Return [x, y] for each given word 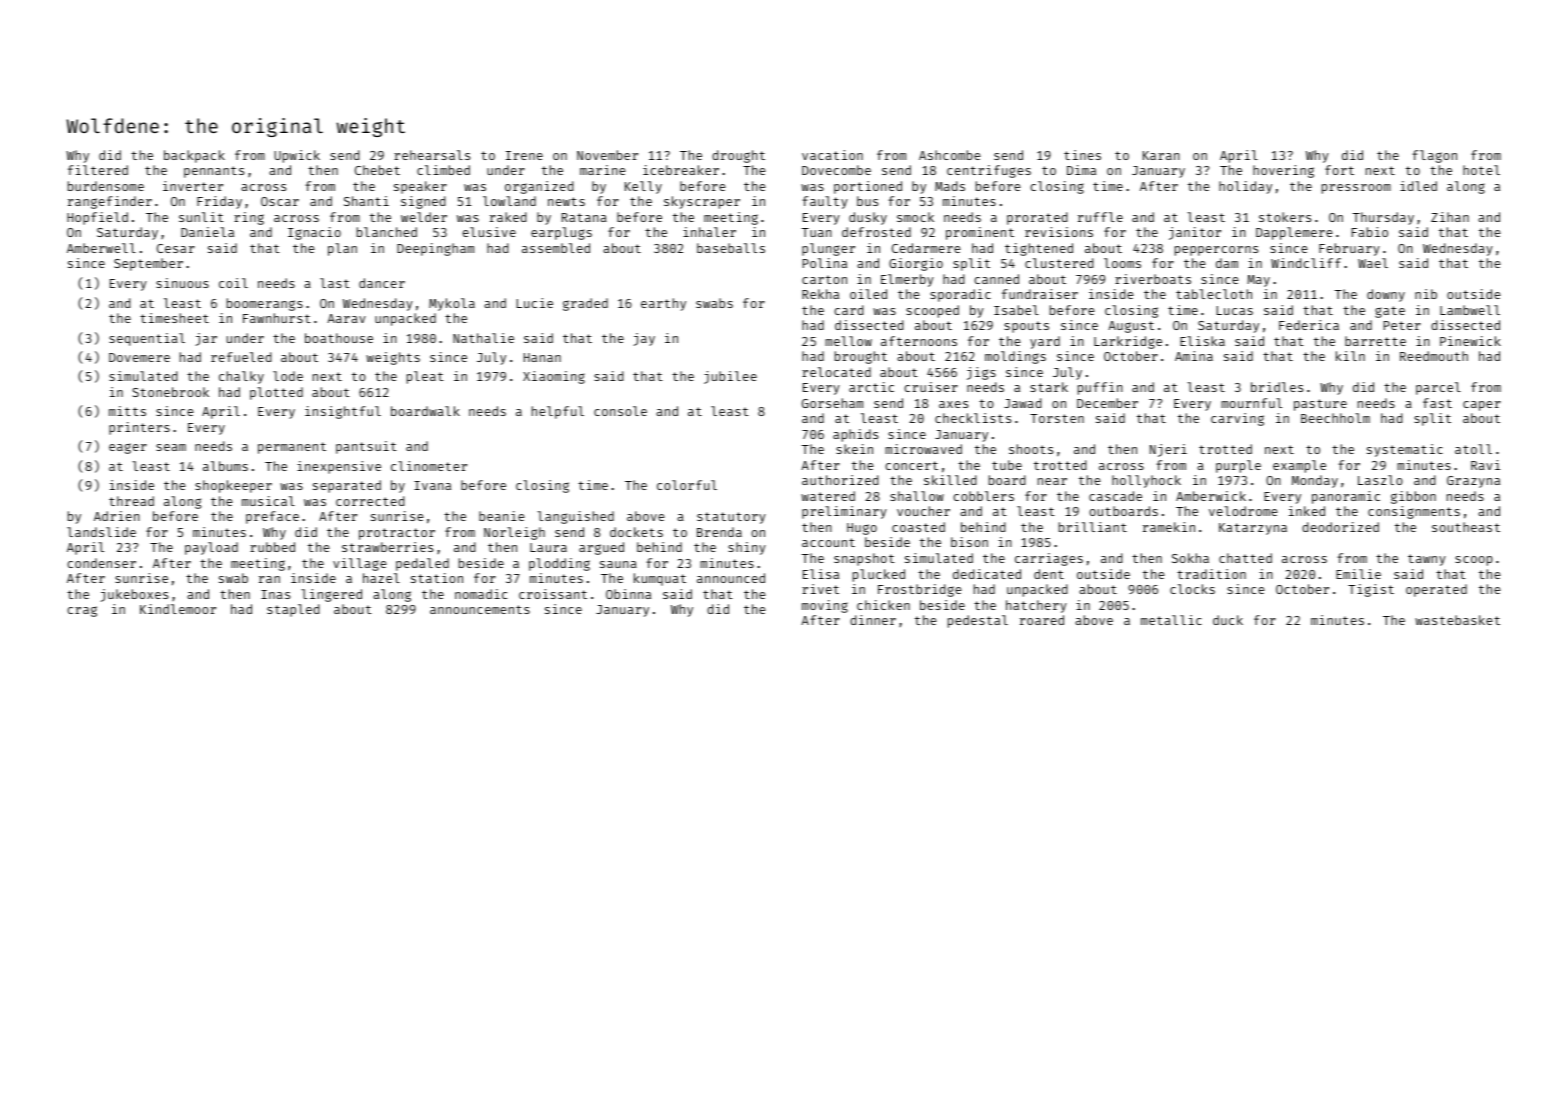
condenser [101, 563]
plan [342, 249]
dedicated [987, 574]
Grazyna [1473, 482]
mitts [127, 411]
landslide [101, 532]
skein [854, 449]
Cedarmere [926, 248]
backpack [194, 156]
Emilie [1358, 574]
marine [603, 170]
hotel [1481, 170]
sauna [618, 564]
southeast [1466, 527]
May [1258, 281]
